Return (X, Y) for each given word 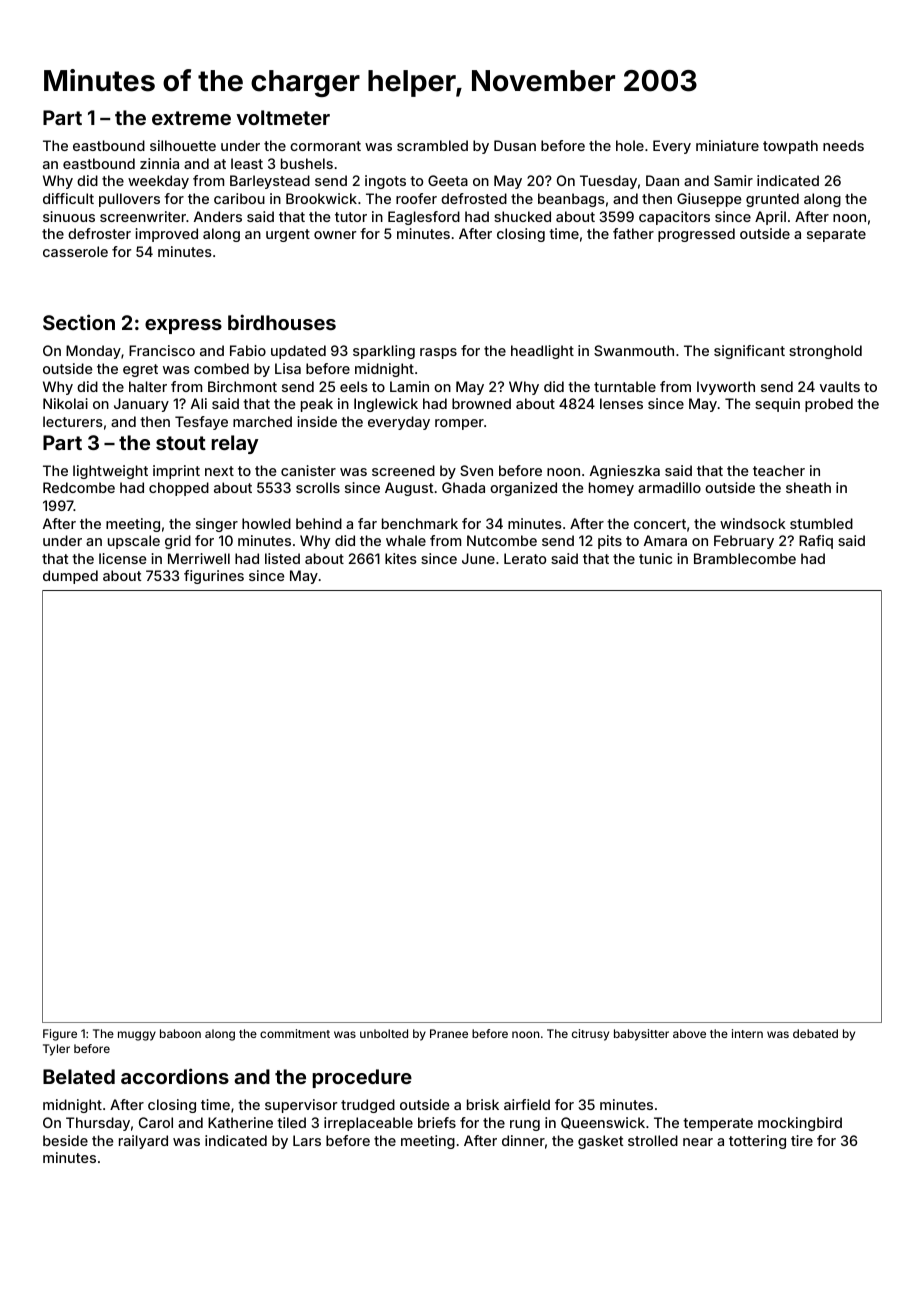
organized (523, 489)
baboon (180, 1033)
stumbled (821, 523)
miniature (727, 145)
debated (815, 1033)
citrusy (590, 1035)
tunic (655, 558)
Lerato (525, 558)
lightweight (110, 472)
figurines (214, 577)
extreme (191, 118)
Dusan (515, 145)
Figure (60, 1035)
